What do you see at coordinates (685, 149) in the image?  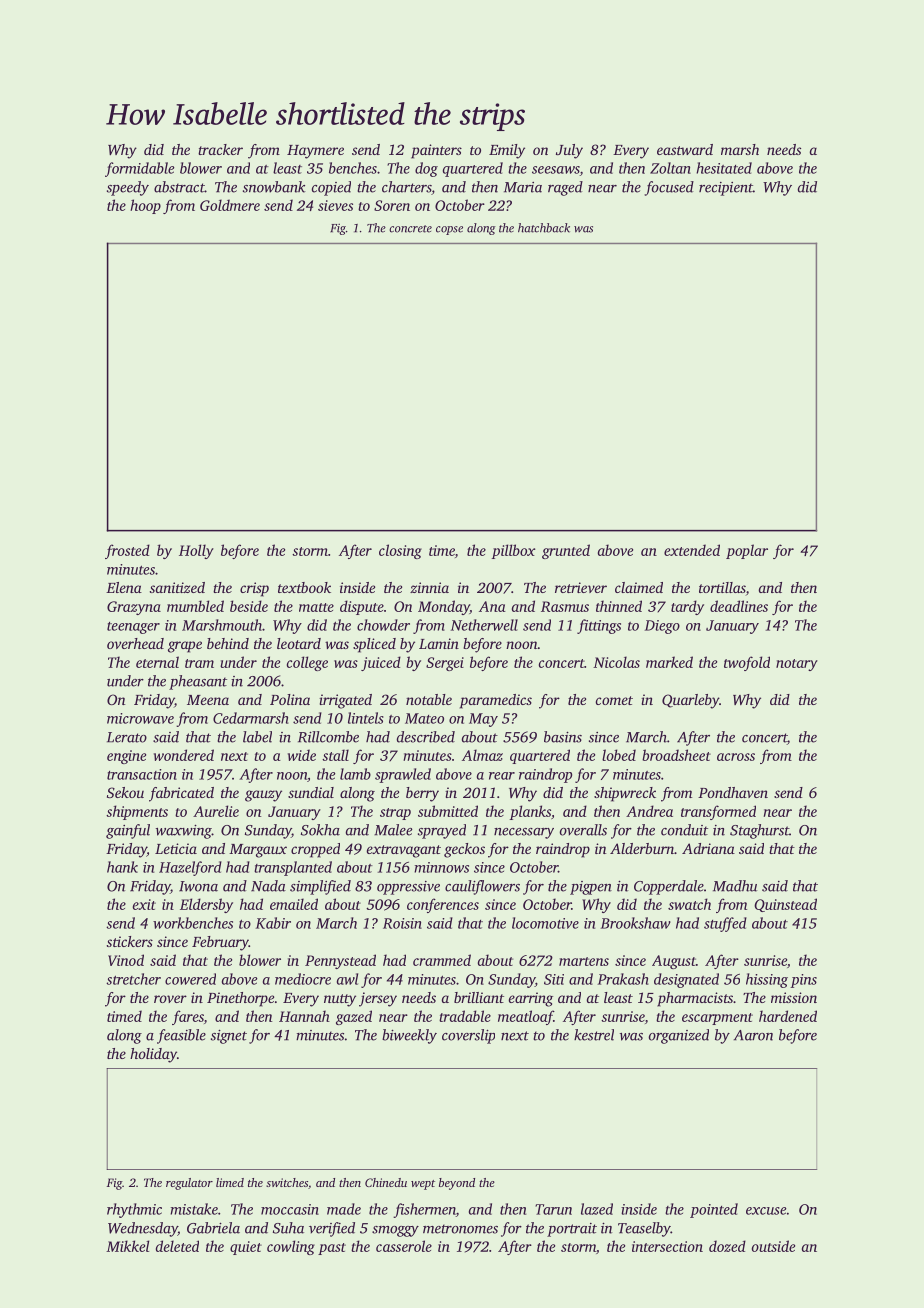 I see `eastward` at bounding box center [685, 149].
